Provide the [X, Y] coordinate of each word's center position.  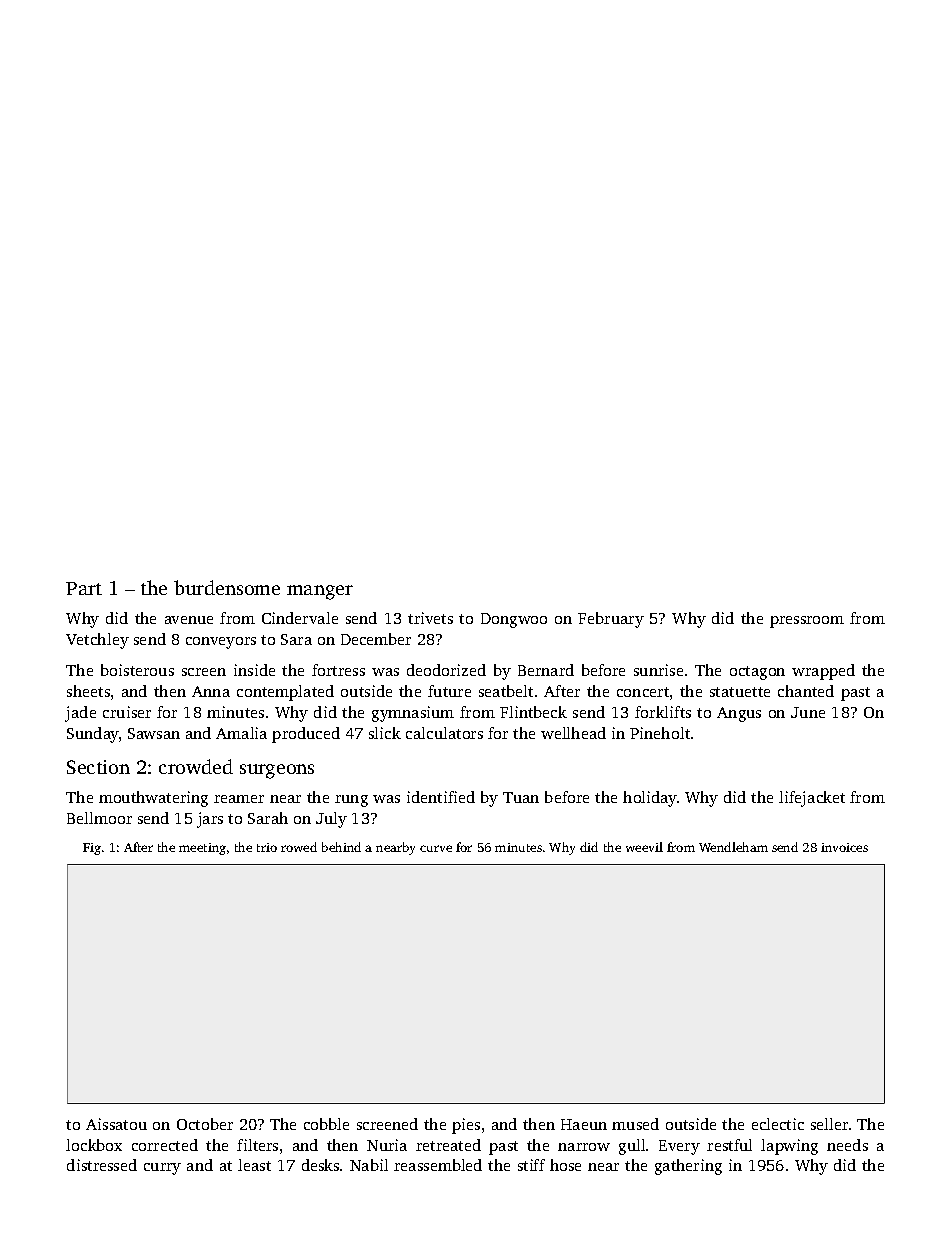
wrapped [823, 672]
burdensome [227, 587]
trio [267, 847]
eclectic [778, 1124]
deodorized [446, 670]
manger [320, 592]
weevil [644, 847]
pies [466, 1126]
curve [436, 848]
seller [829, 1124]
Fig [92, 849]
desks [320, 1165]
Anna [211, 691]
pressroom [807, 622]
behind [341, 847]
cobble [326, 1124]
